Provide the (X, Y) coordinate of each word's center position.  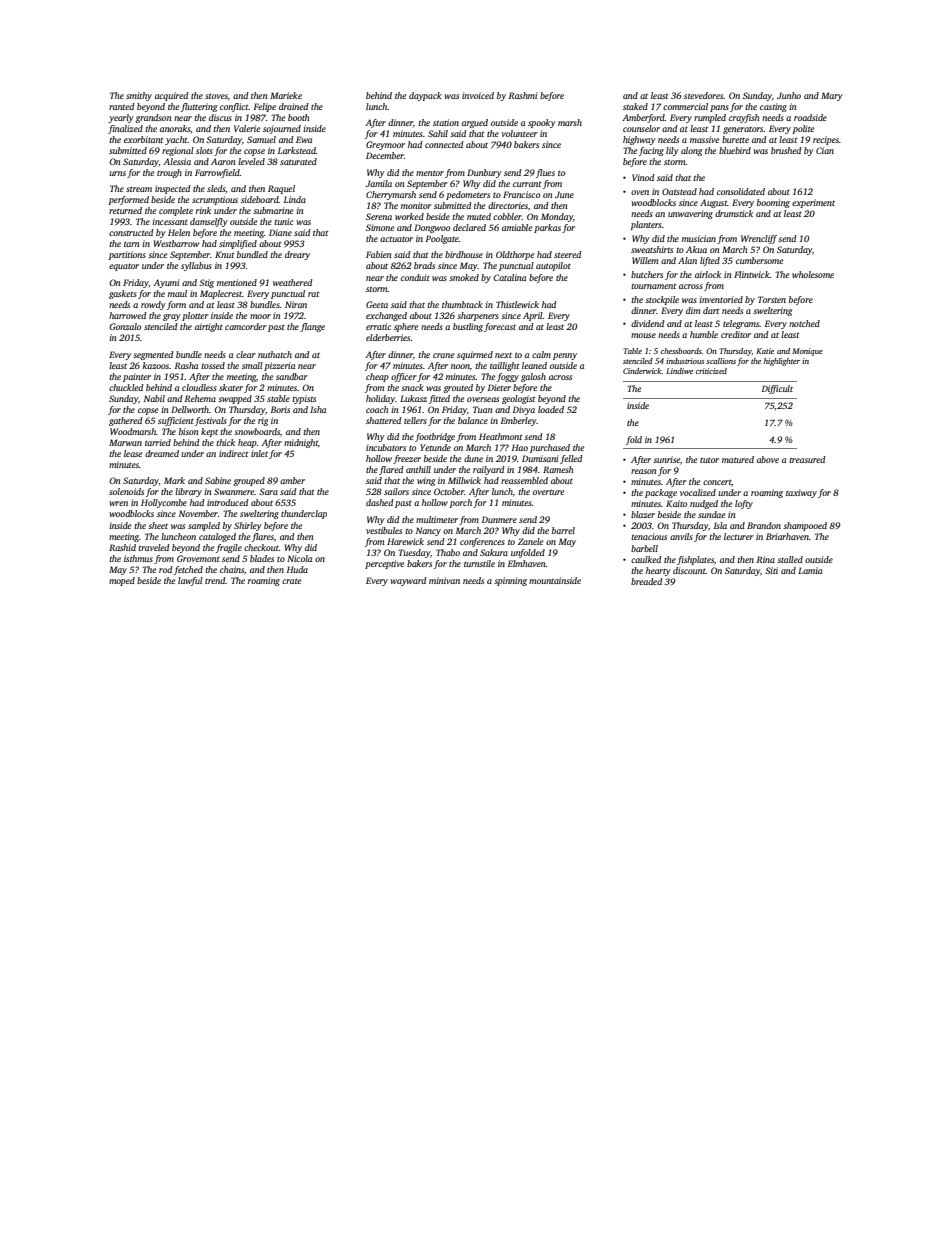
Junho (789, 95)
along (691, 151)
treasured (807, 459)
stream (139, 189)
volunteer (519, 133)
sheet (158, 525)
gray (172, 317)
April (533, 316)
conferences (482, 542)
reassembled (524, 480)
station (446, 122)
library (188, 492)
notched (804, 323)
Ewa (304, 139)
